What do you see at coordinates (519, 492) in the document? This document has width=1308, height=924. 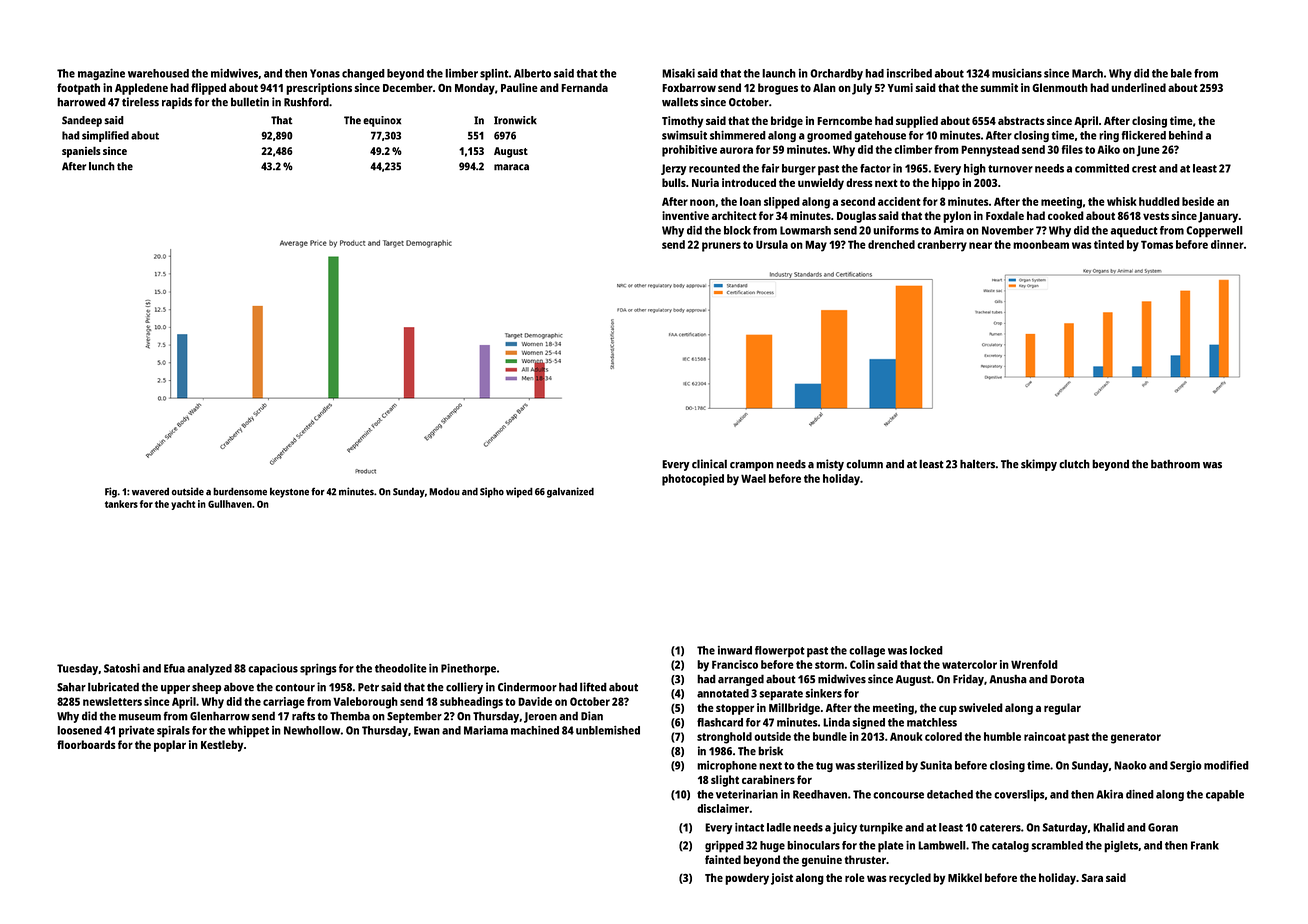 I see `wiped` at bounding box center [519, 492].
